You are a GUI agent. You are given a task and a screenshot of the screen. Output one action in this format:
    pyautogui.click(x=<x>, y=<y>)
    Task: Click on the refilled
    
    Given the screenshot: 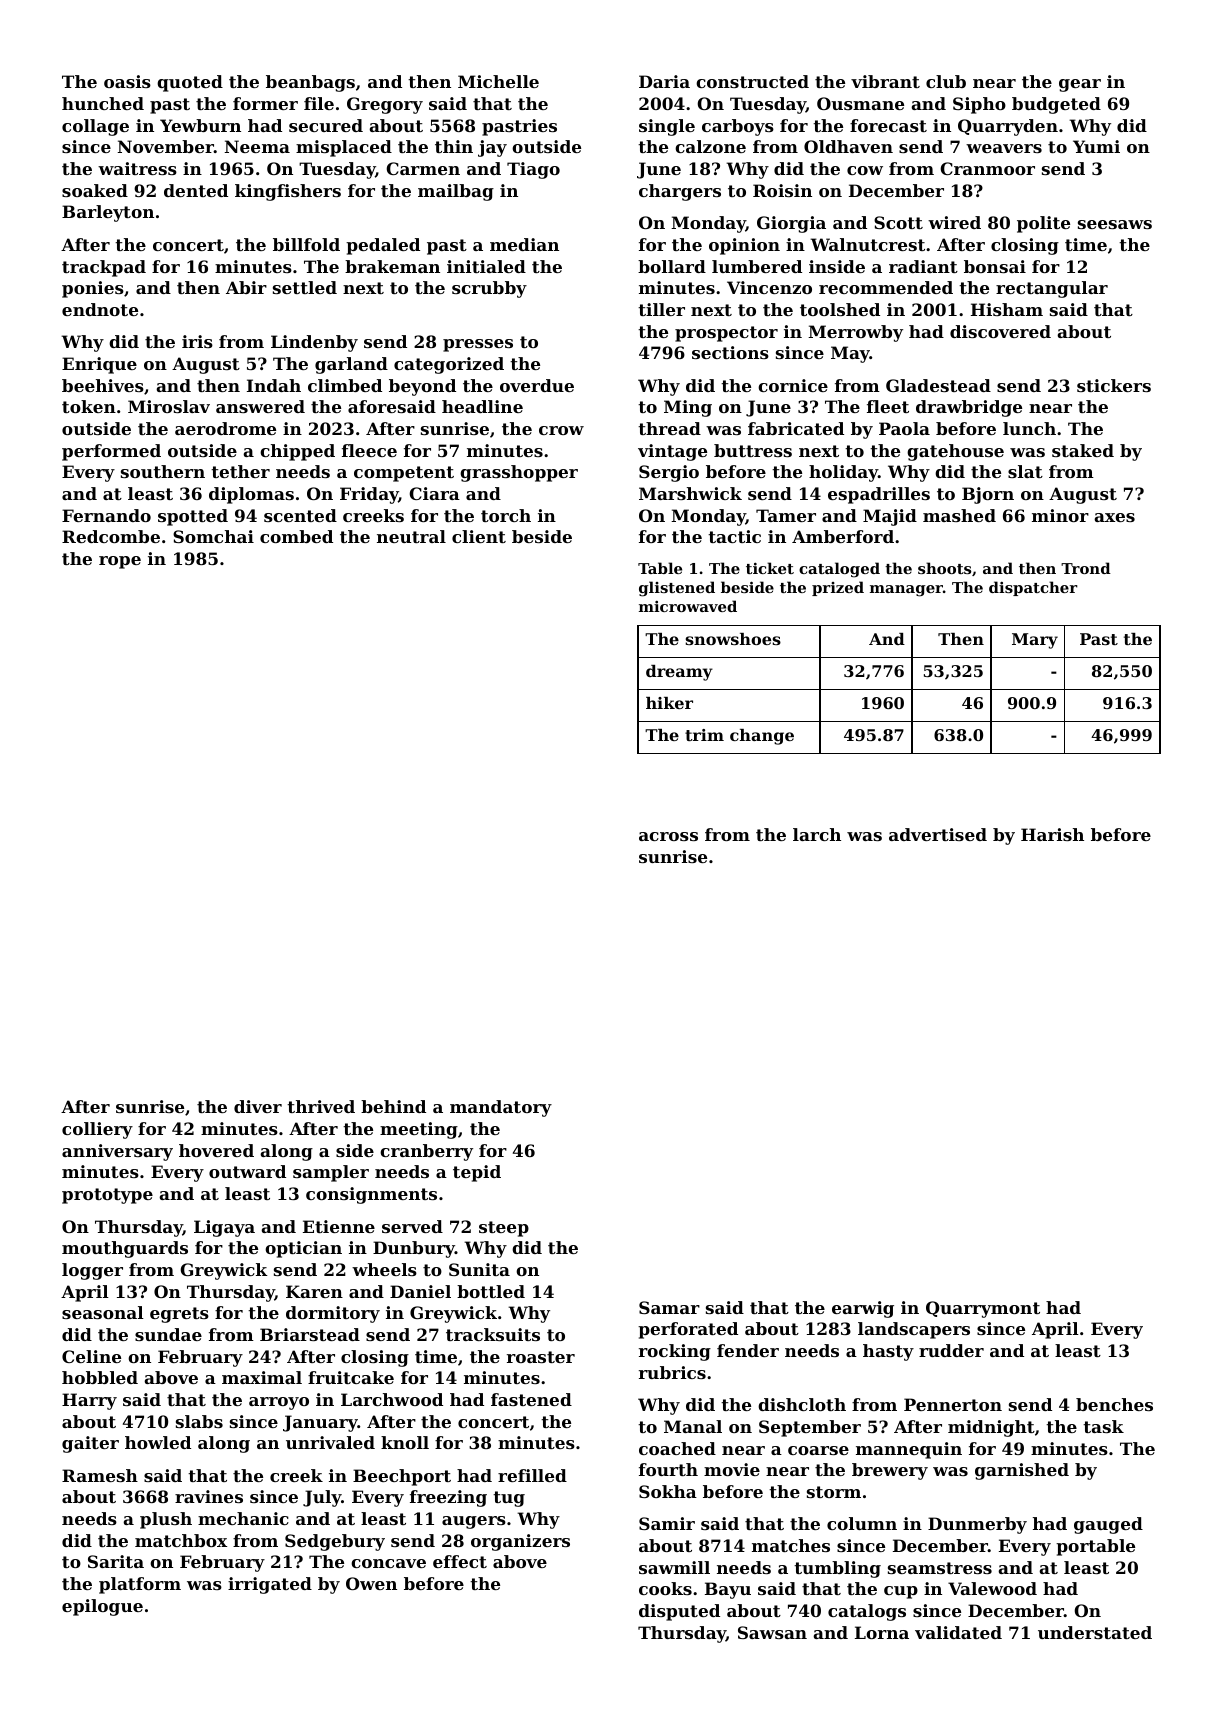 What is the action you would take?
    pyautogui.click(x=532, y=1475)
